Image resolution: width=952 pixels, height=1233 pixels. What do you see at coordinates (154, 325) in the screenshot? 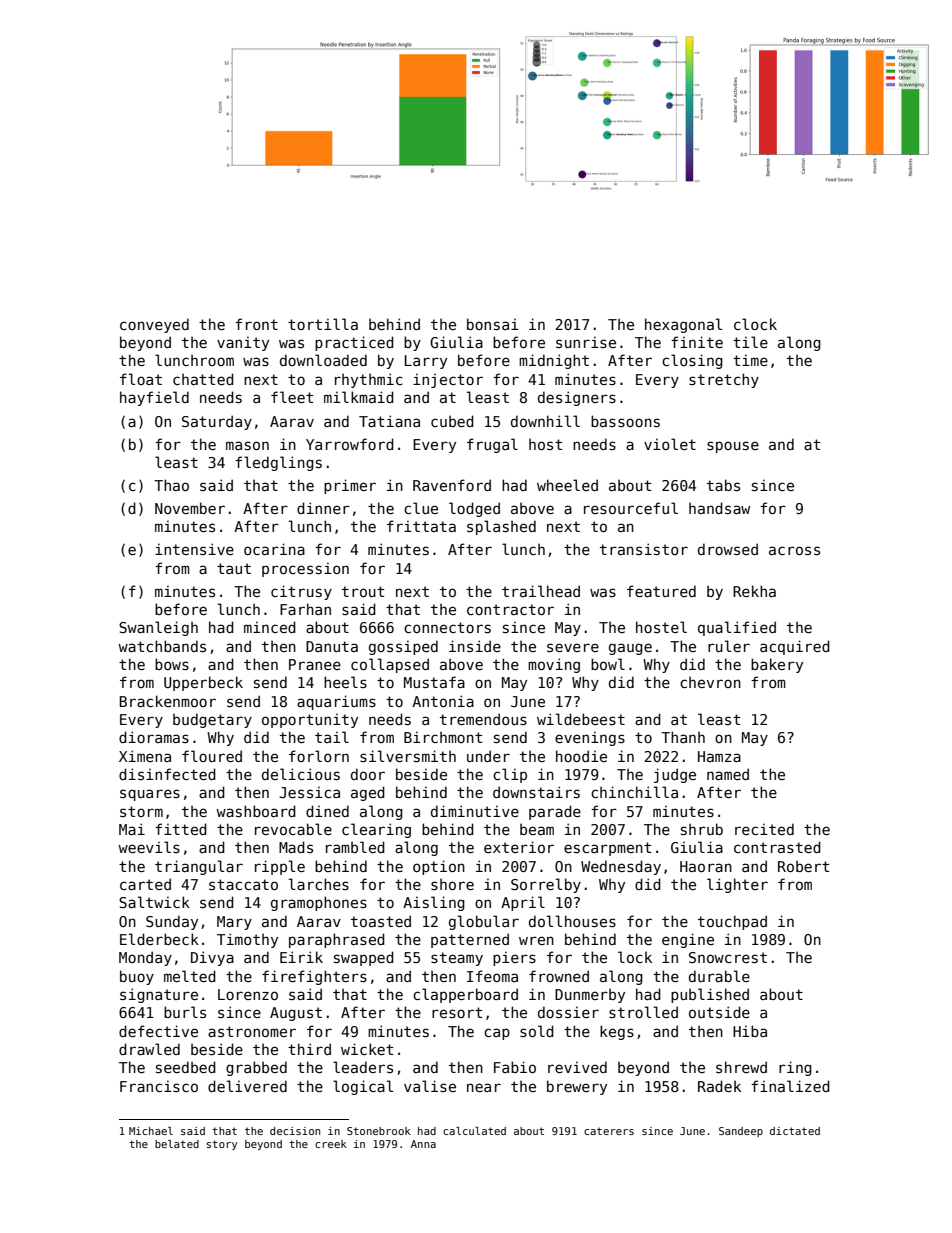
I see `conveyed` at bounding box center [154, 325].
